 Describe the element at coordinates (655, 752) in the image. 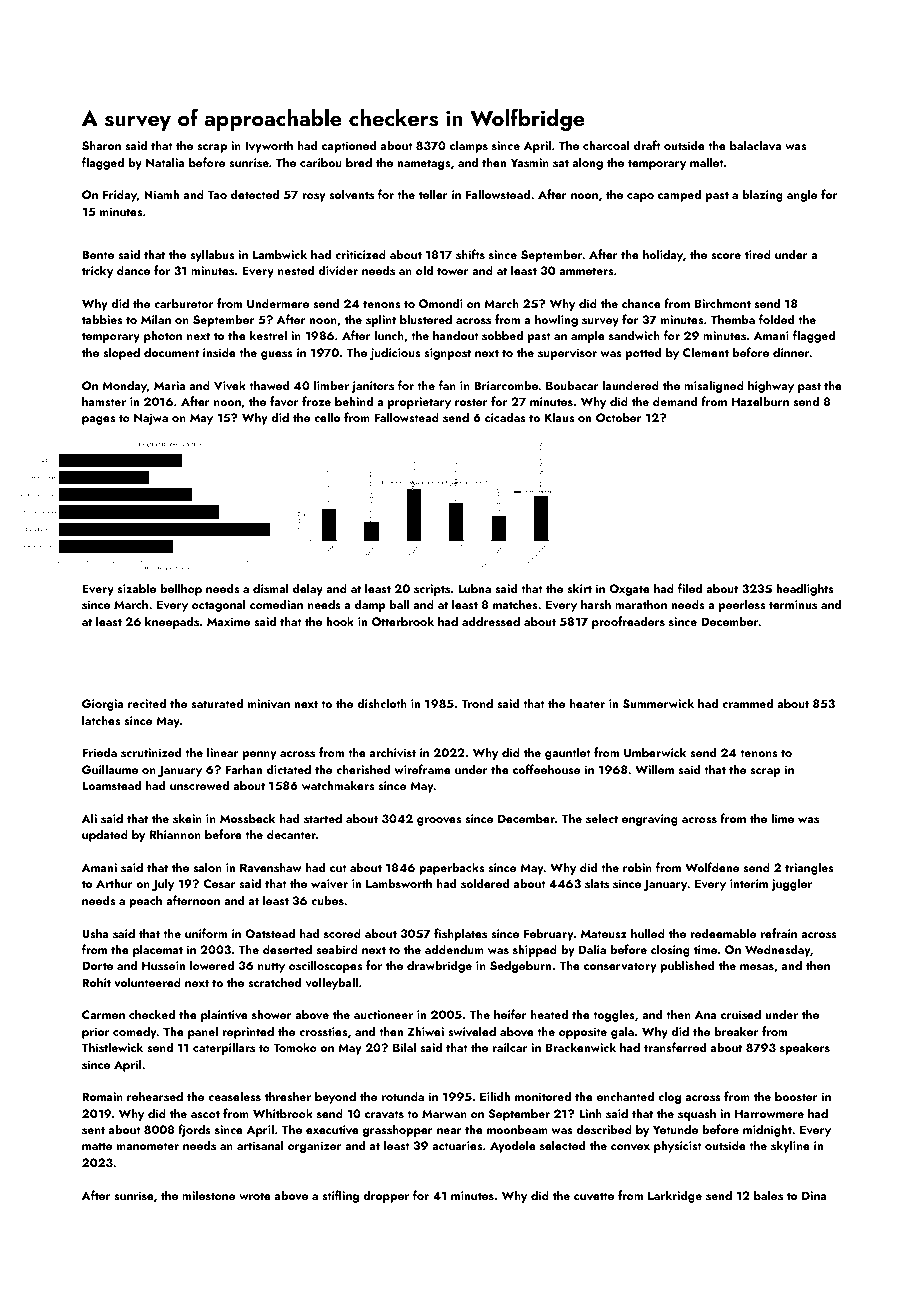

I see `Umberwick` at that location.
